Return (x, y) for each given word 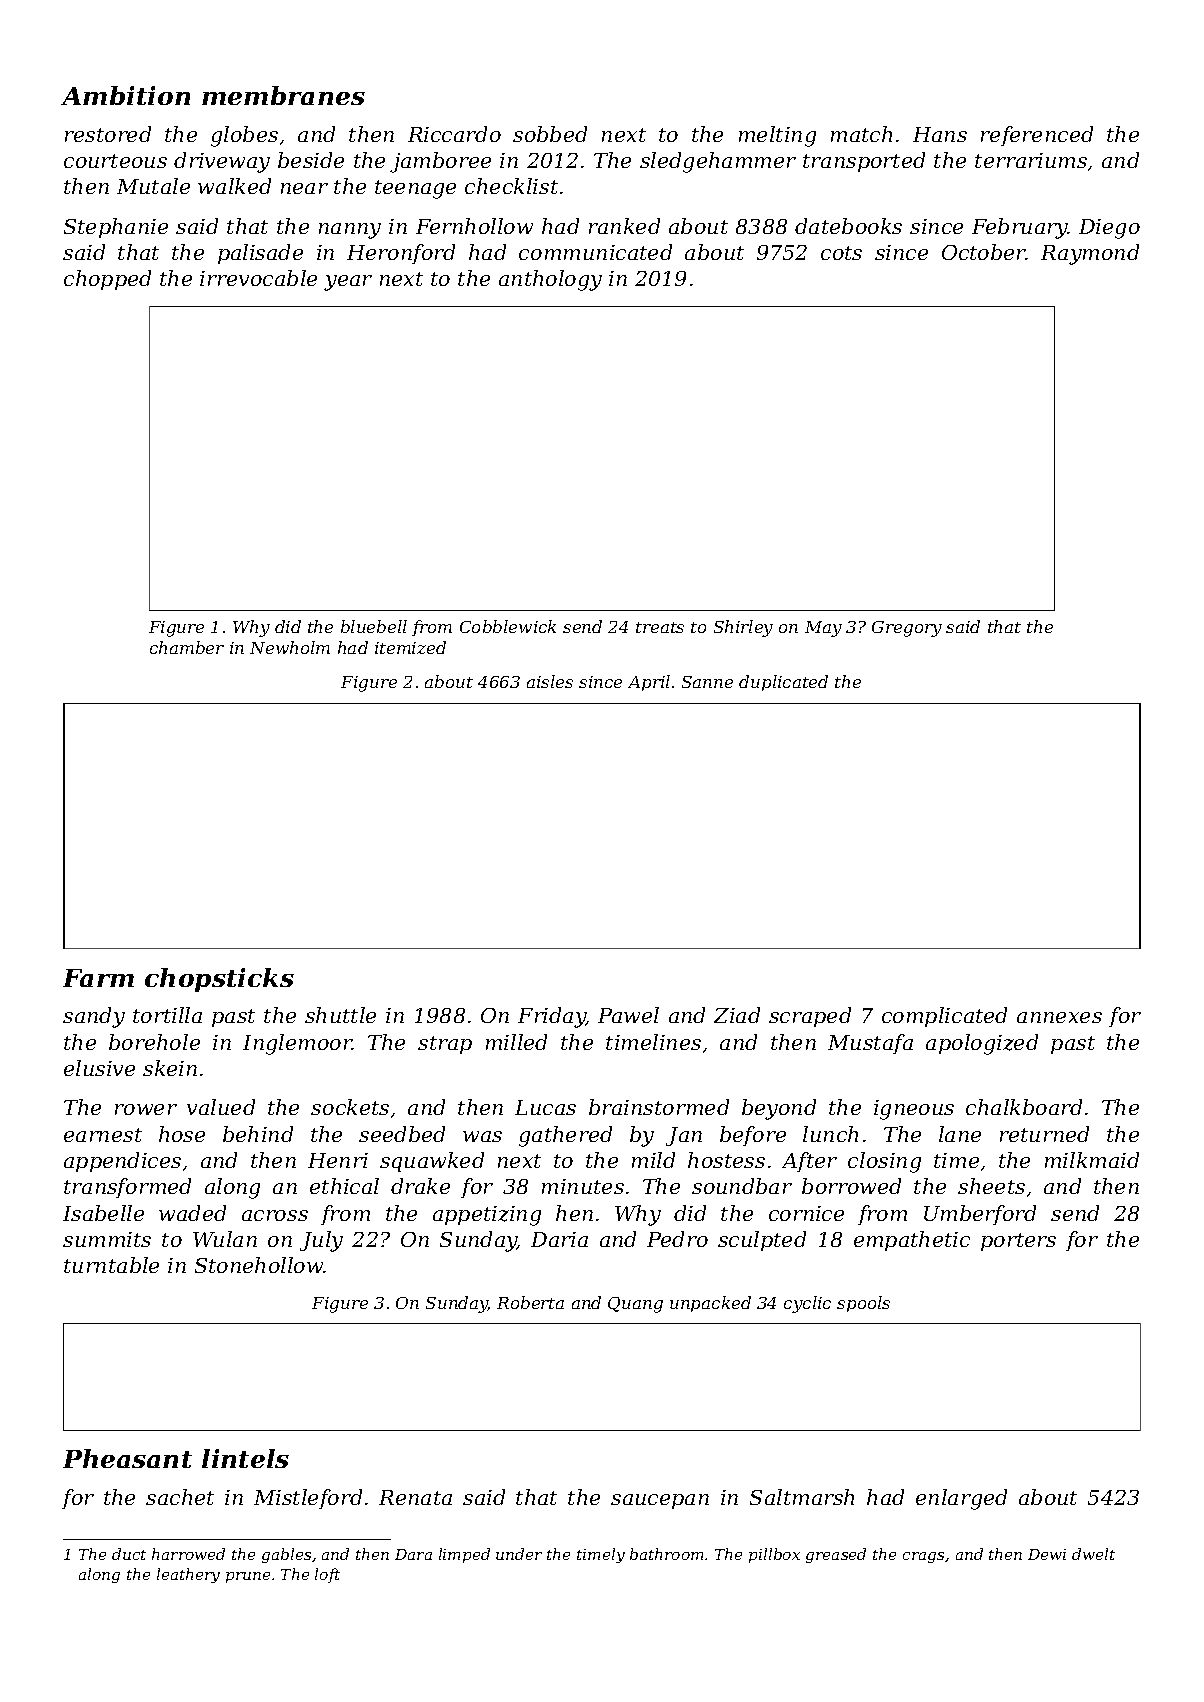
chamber (187, 647)
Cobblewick (508, 626)
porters (1018, 1242)
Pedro (677, 1239)
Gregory (907, 629)
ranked (624, 226)
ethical (344, 1186)
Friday (552, 1017)
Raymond (1090, 254)
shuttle (340, 1015)
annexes (1059, 1017)
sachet (180, 1497)
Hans (940, 134)
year (348, 283)
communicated (595, 252)
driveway (222, 162)
